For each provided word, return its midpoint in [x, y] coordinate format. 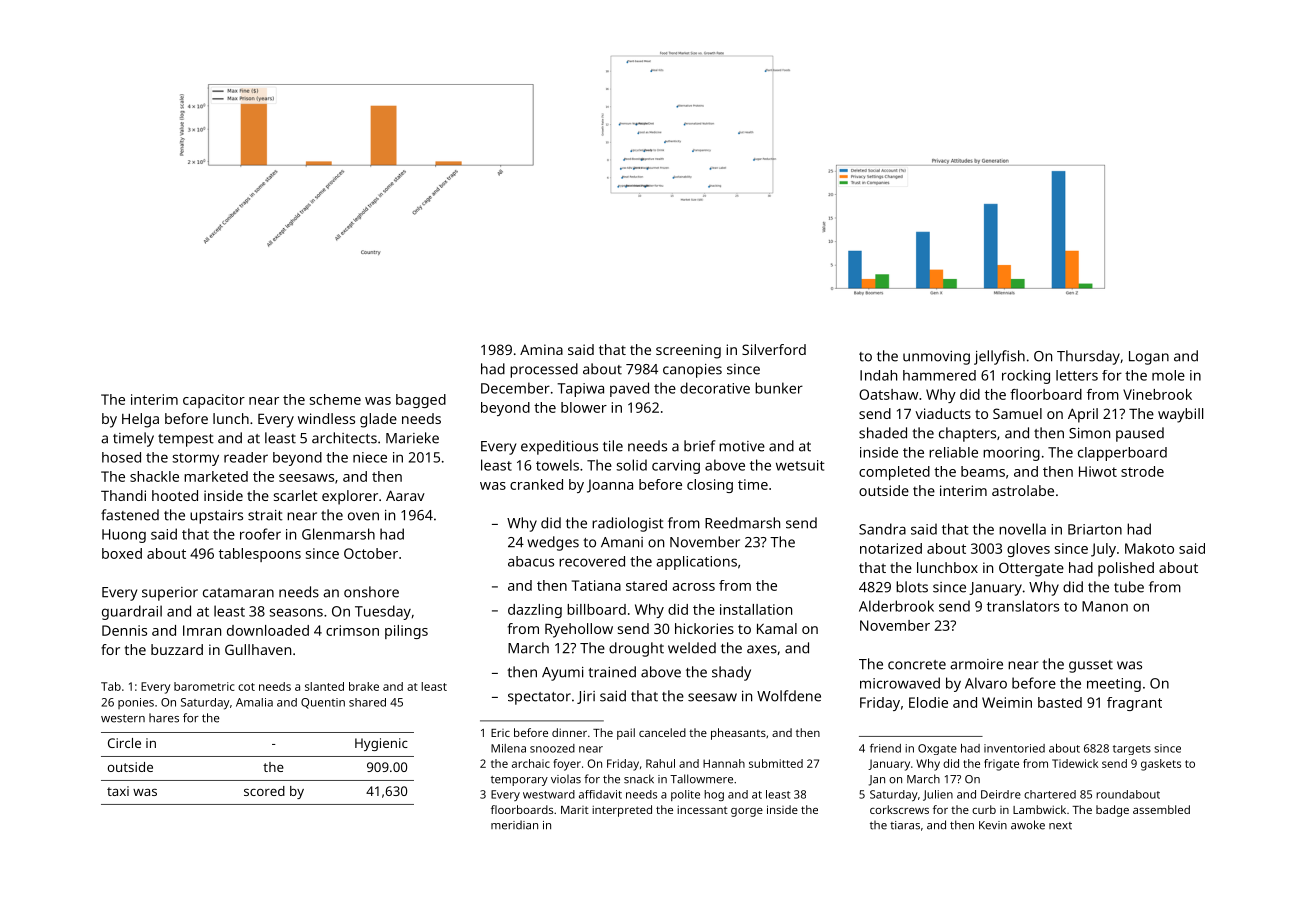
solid [632, 465]
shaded [883, 433]
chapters [967, 434]
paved [629, 389]
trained [612, 672]
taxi [118, 791]
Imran [202, 630]
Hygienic [381, 744]
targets [1132, 750]
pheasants [738, 734]
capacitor [214, 401]
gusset [1091, 666]
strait [265, 515]
